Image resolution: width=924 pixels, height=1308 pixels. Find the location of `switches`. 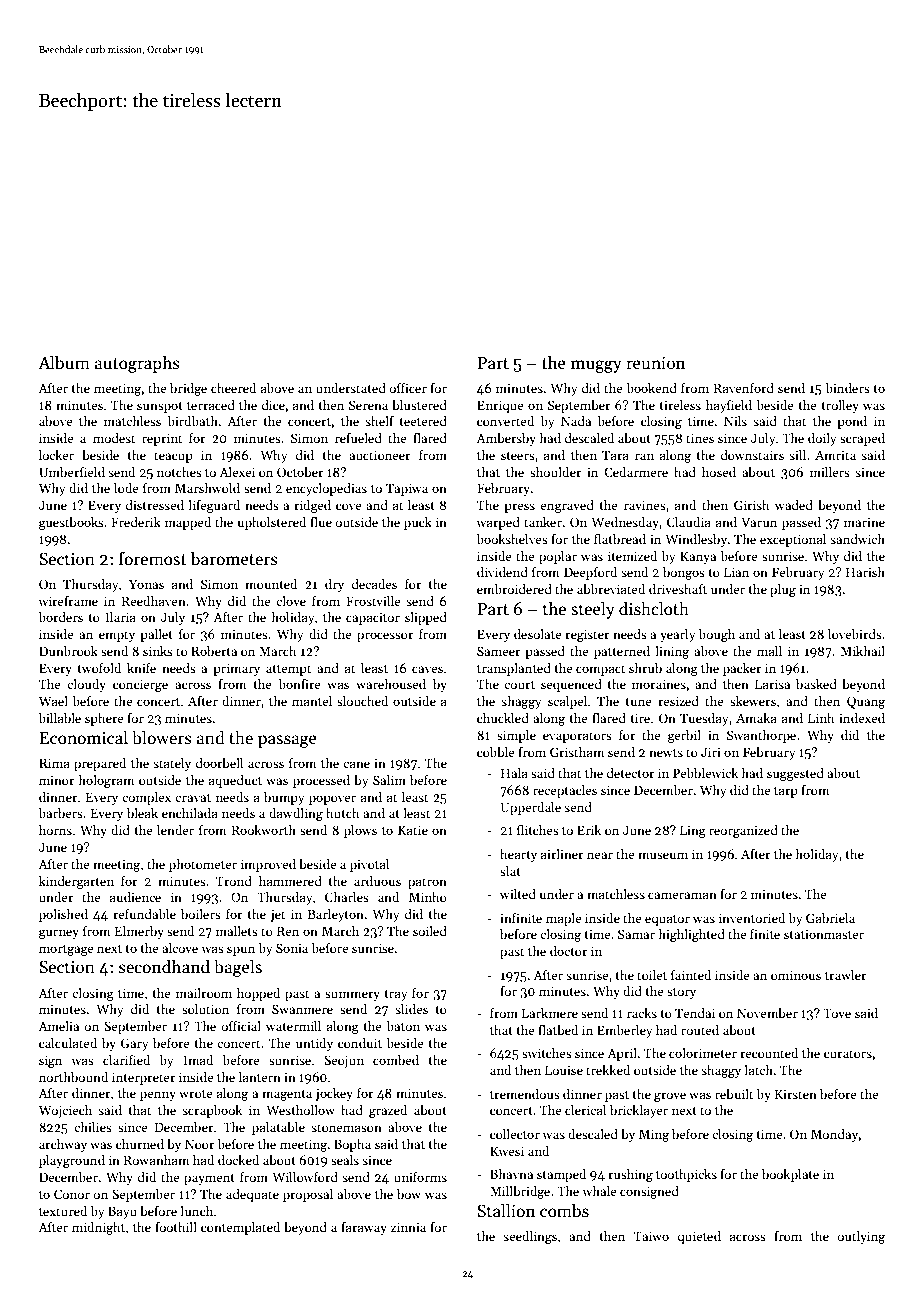

switches is located at coordinates (547, 1053).
